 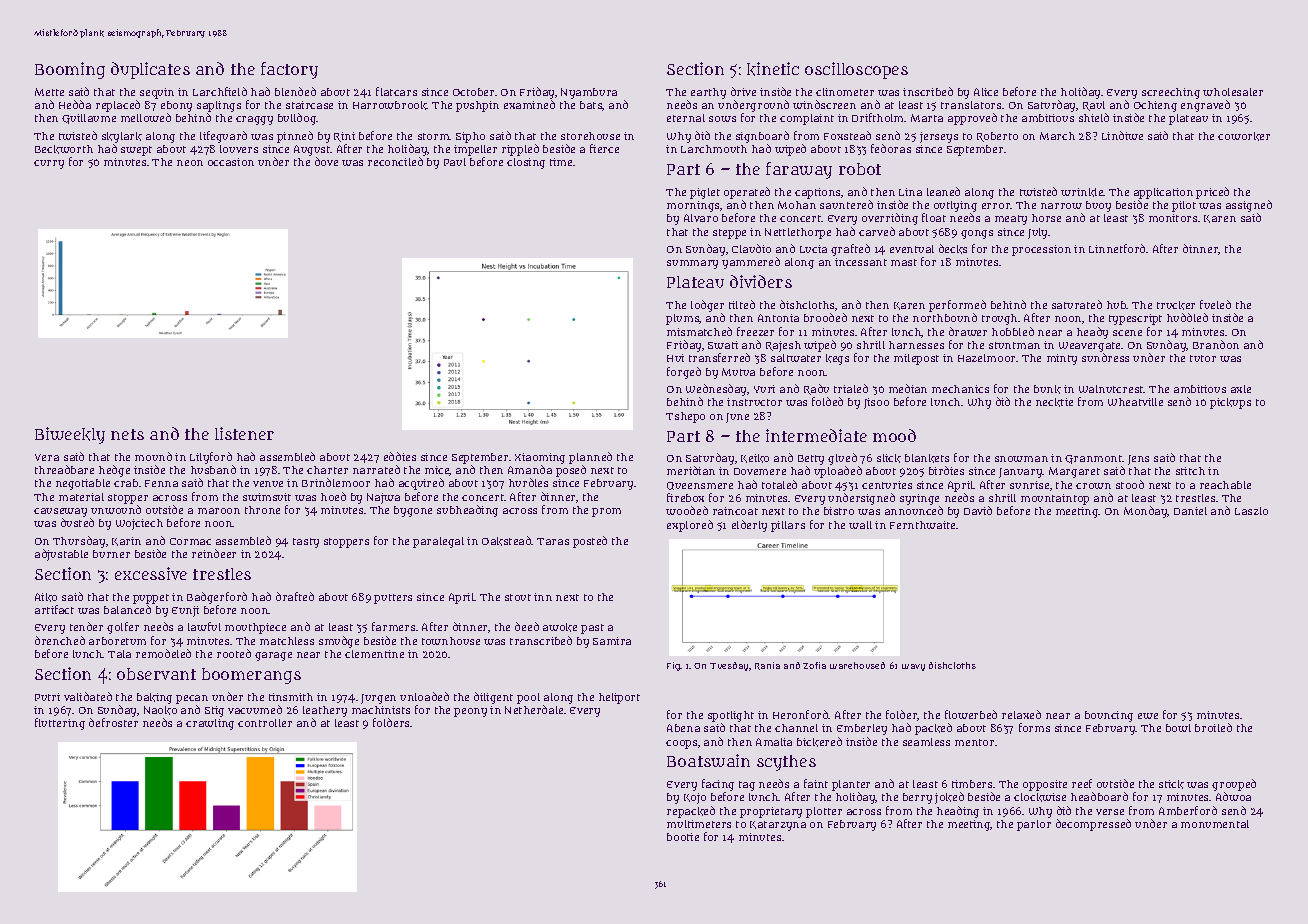 What do you see at coordinates (151, 573) in the document?
I see `excessive` at bounding box center [151, 573].
